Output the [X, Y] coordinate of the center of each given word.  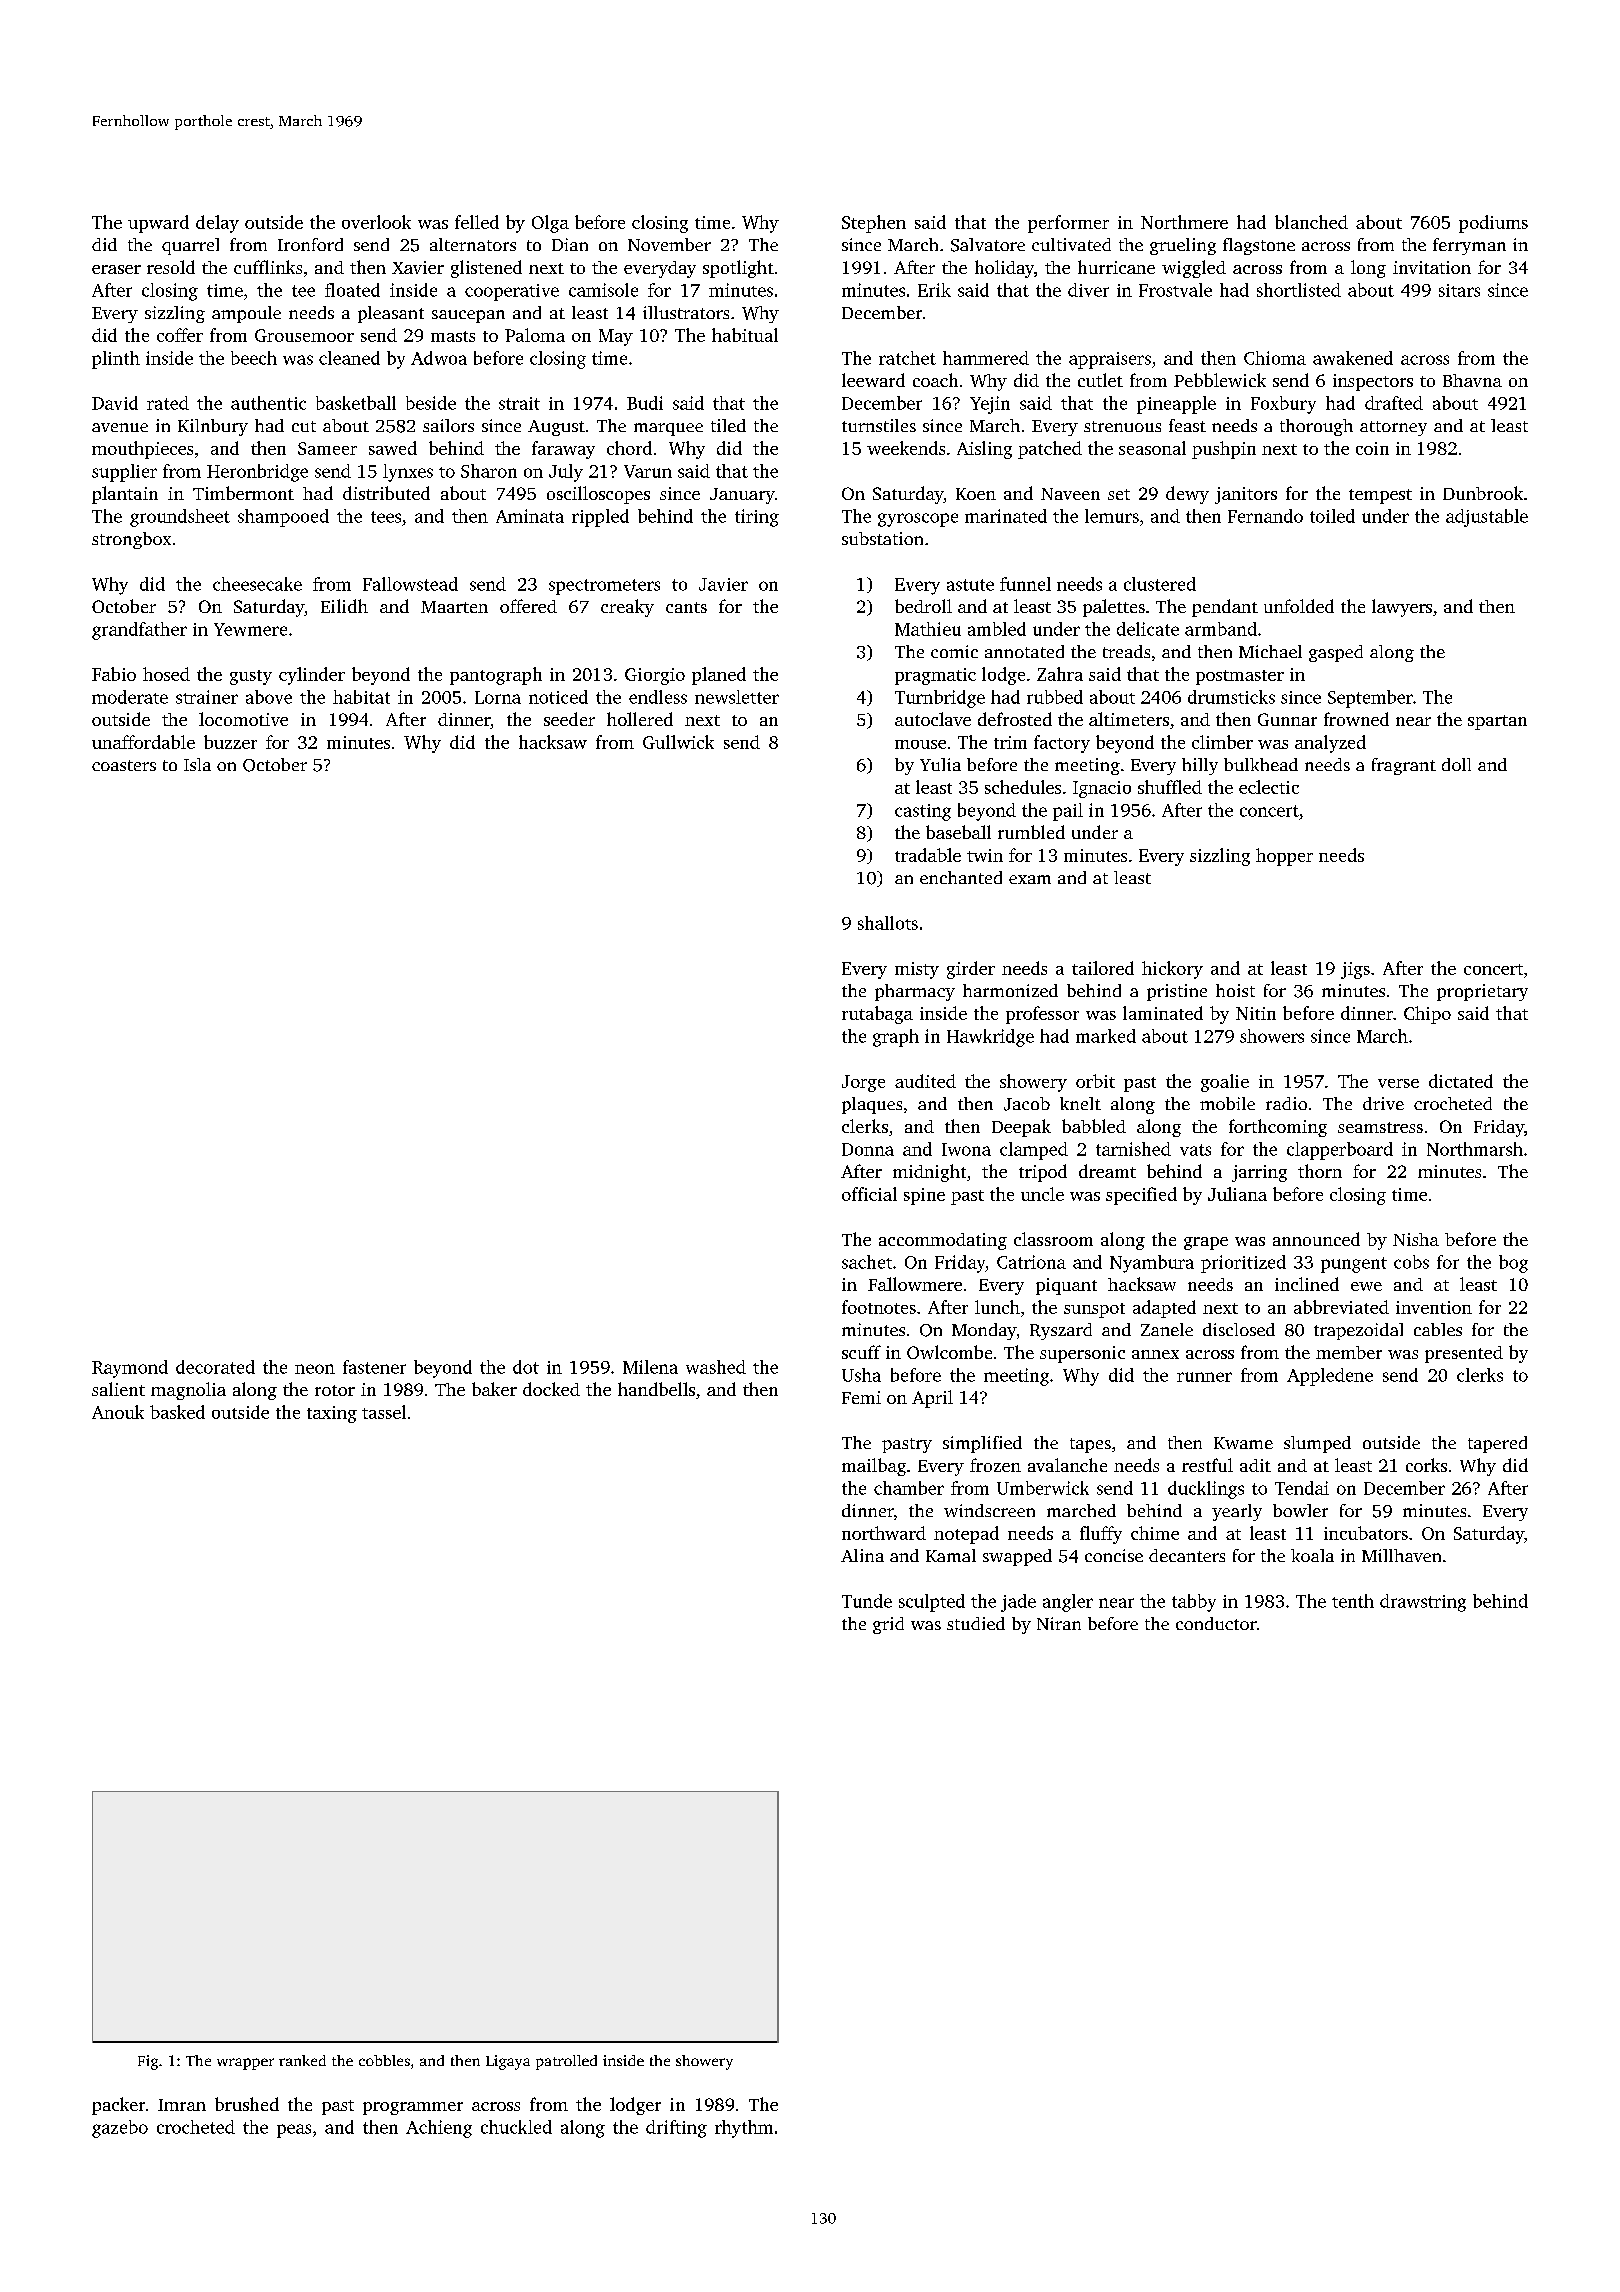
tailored [1103, 968]
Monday [984, 1331]
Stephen [874, 224]
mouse [920, 744]
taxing [332, 1414]
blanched [1311, 222]
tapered [1497, 1444]
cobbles [384, 2060]
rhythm [744, 2129]
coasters [124, 765]
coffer [180, 335]
